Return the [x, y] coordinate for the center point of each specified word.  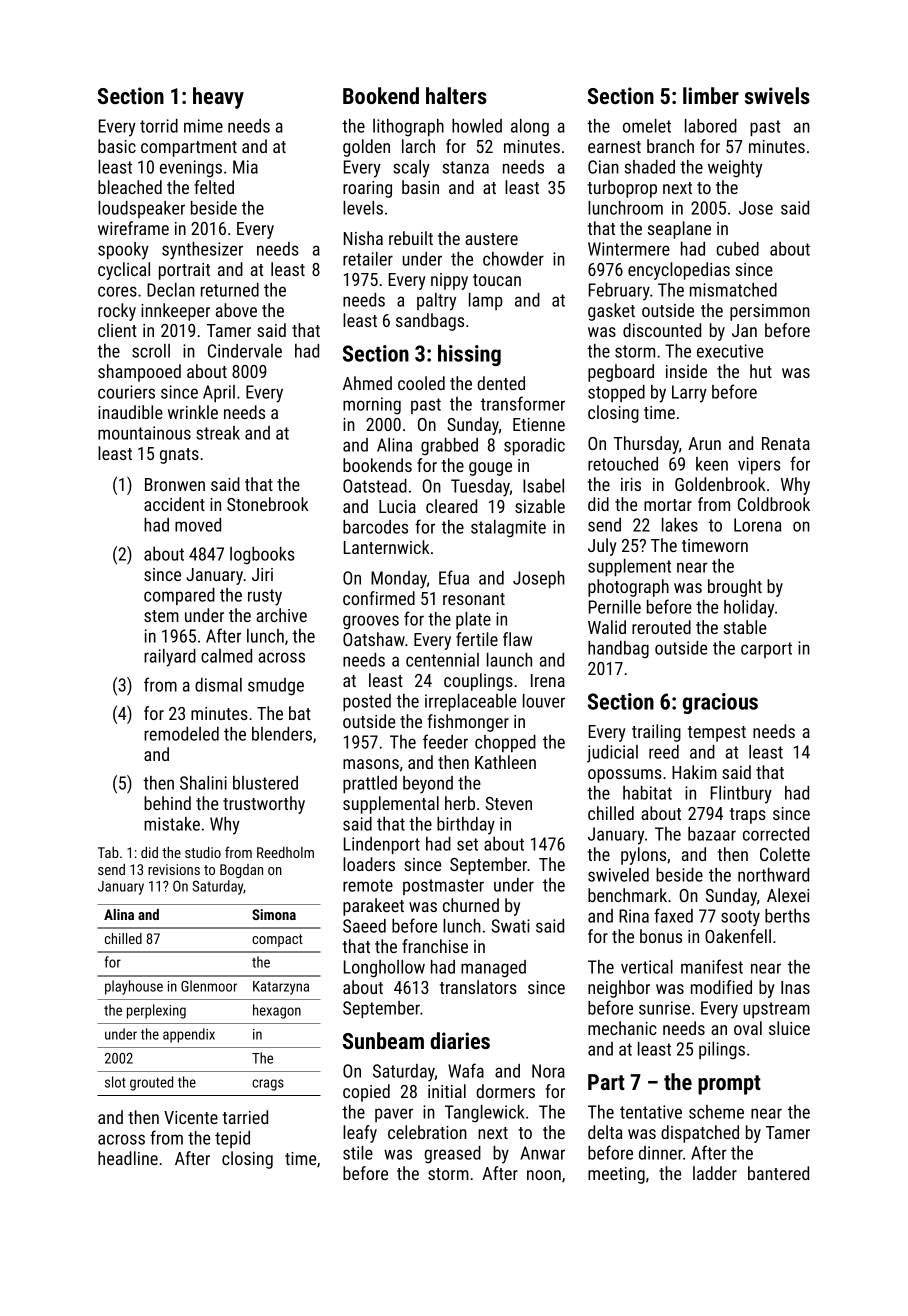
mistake [172, 824]
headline [128, 1158]
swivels [777, 95]
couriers [126, 392]
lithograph [408, 128]
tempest [717, 734]
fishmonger [468, 723]
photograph [628, 588]
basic [117, 146]
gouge [490, 469]
